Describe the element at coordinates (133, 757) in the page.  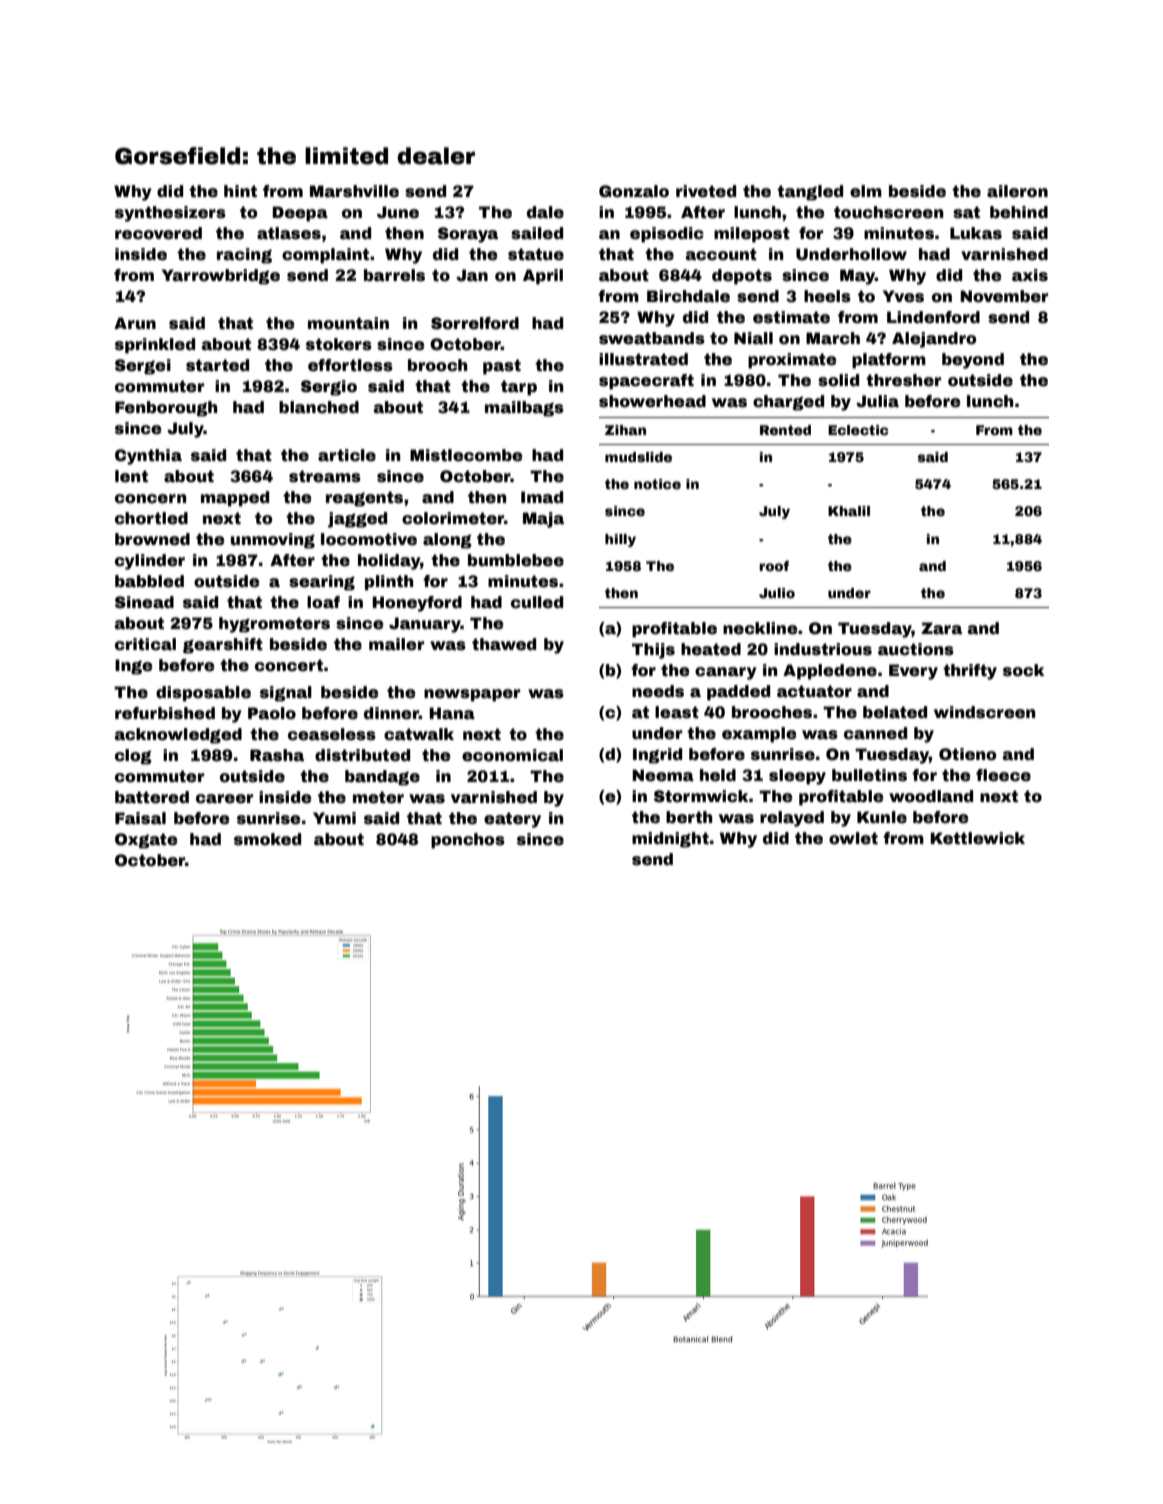
I see `clog` at that location.
